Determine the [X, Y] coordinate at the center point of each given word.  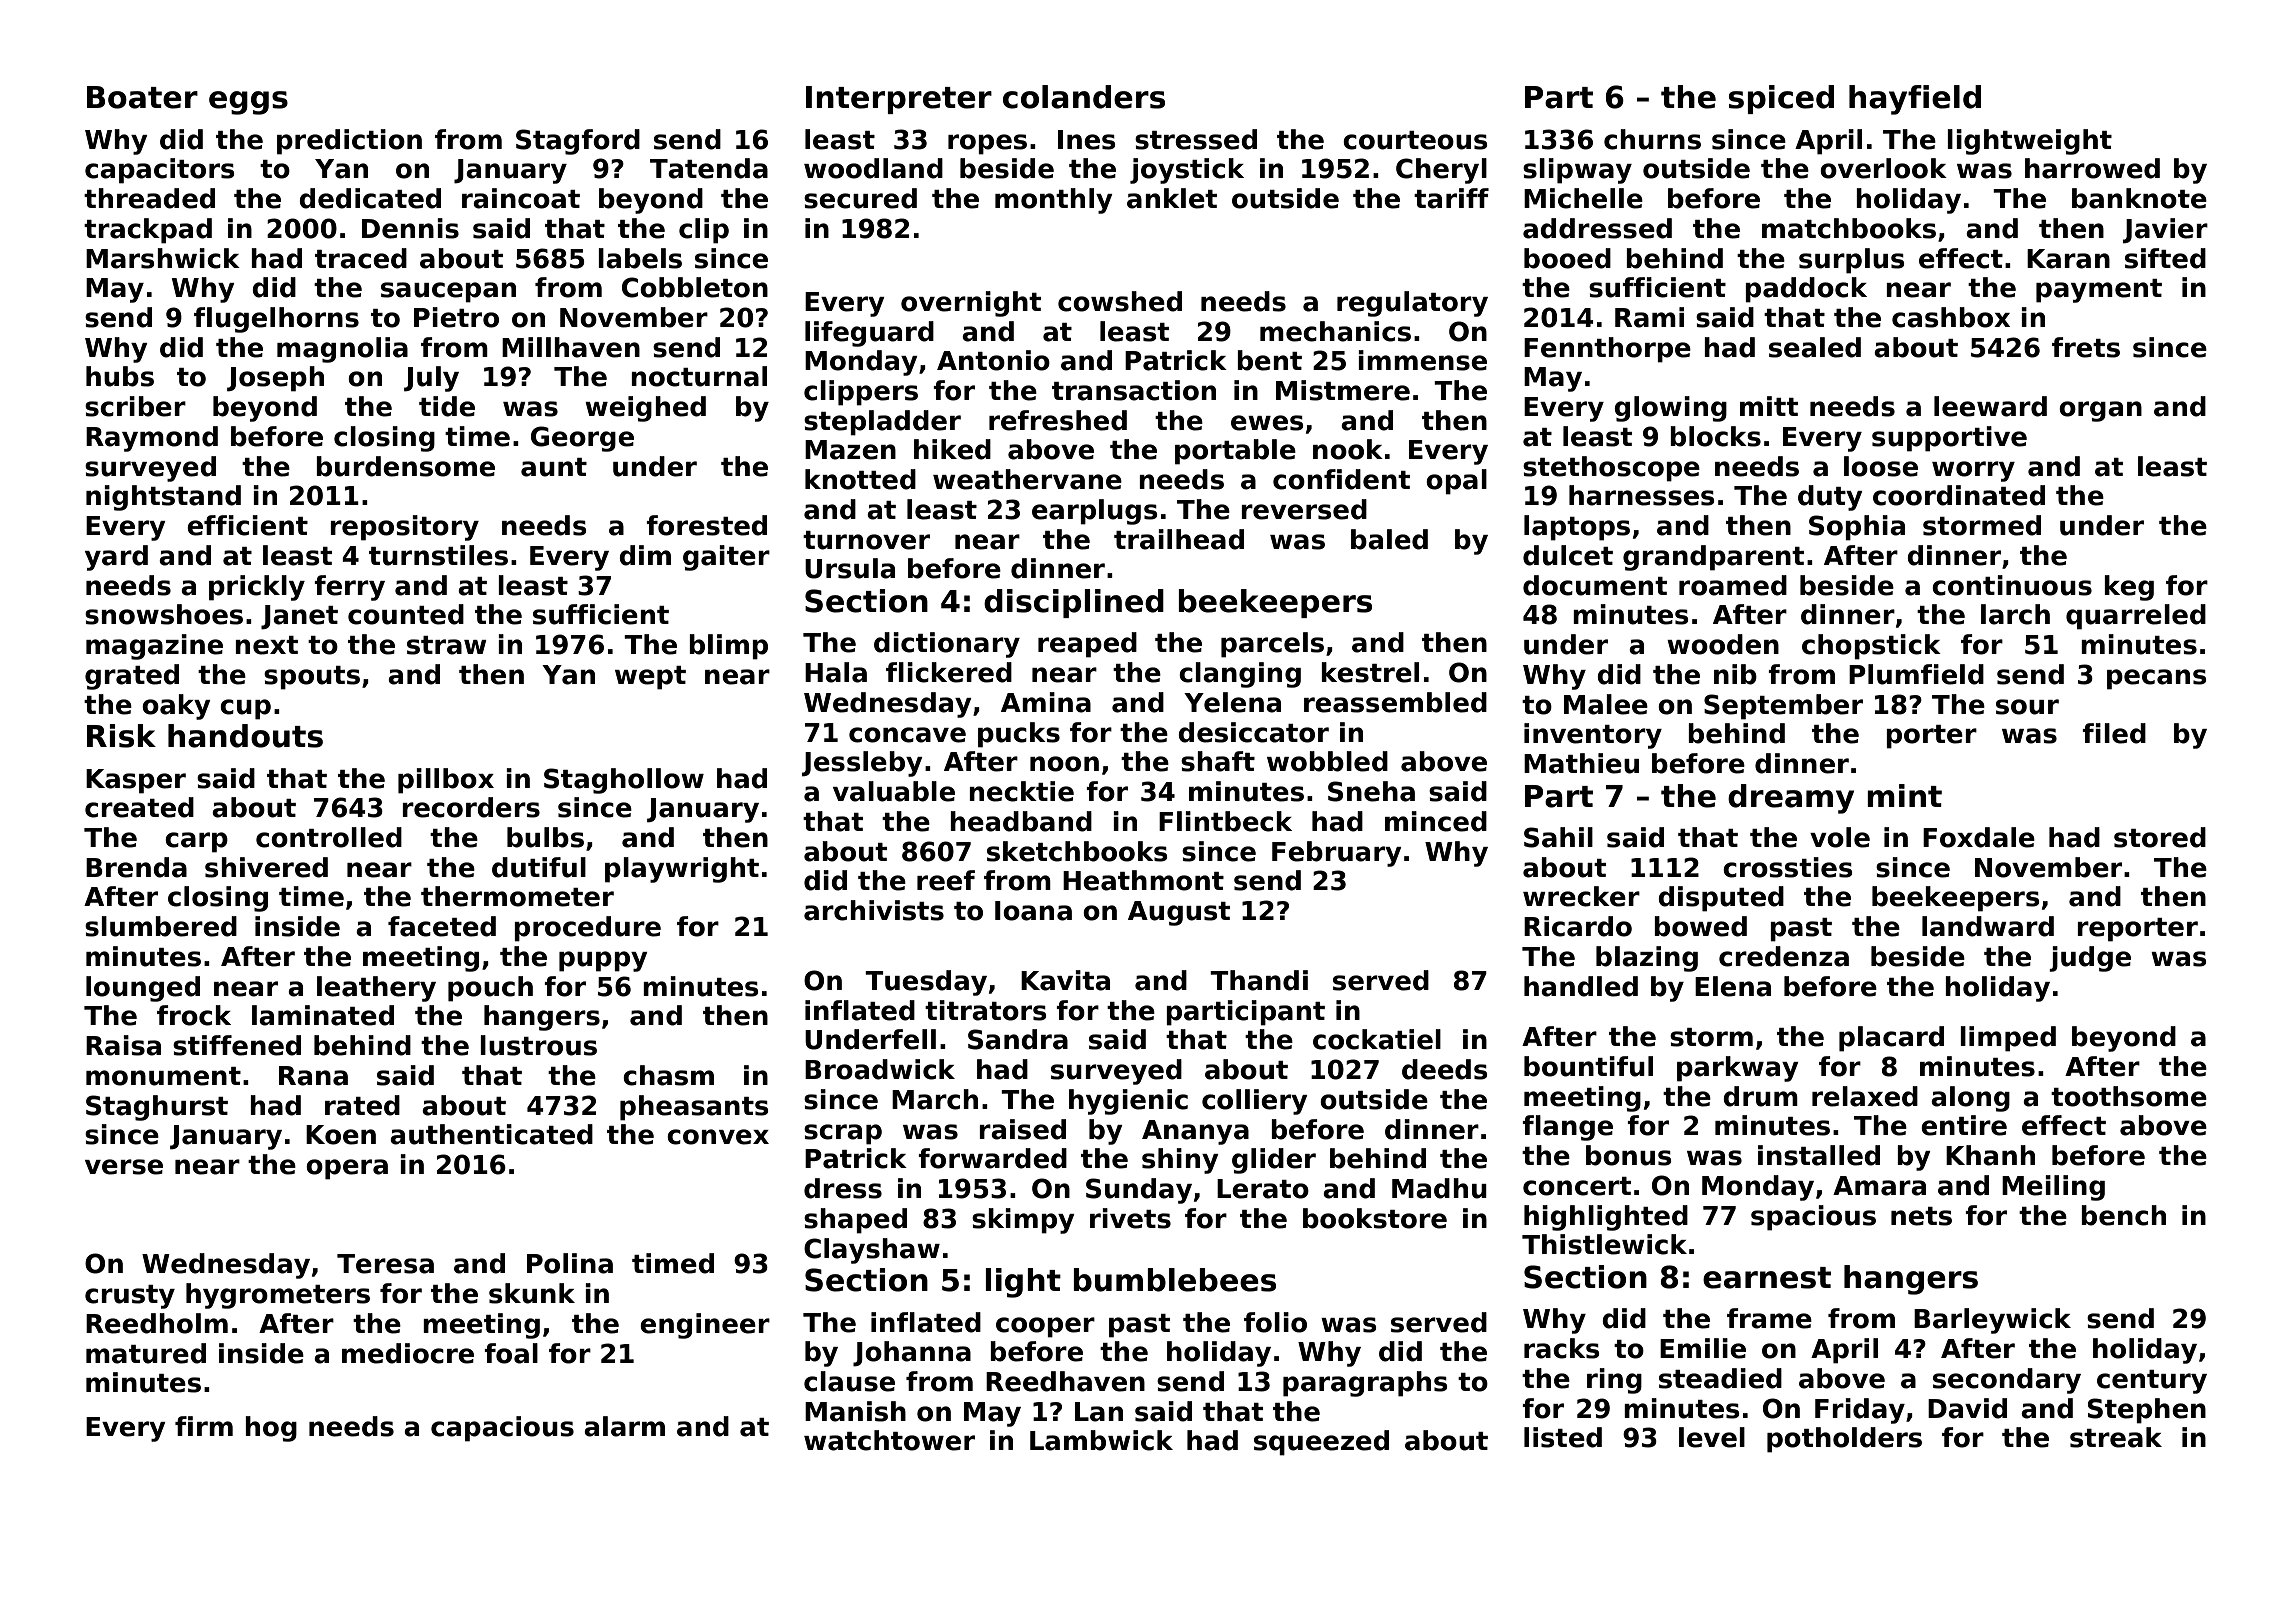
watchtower [889, 1440]
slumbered [161, 926]
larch [2015, 614]
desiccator [1253, 732]
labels [640, 258]
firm [204, 1426]
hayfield [1915, 100]
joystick [1187, 171]
